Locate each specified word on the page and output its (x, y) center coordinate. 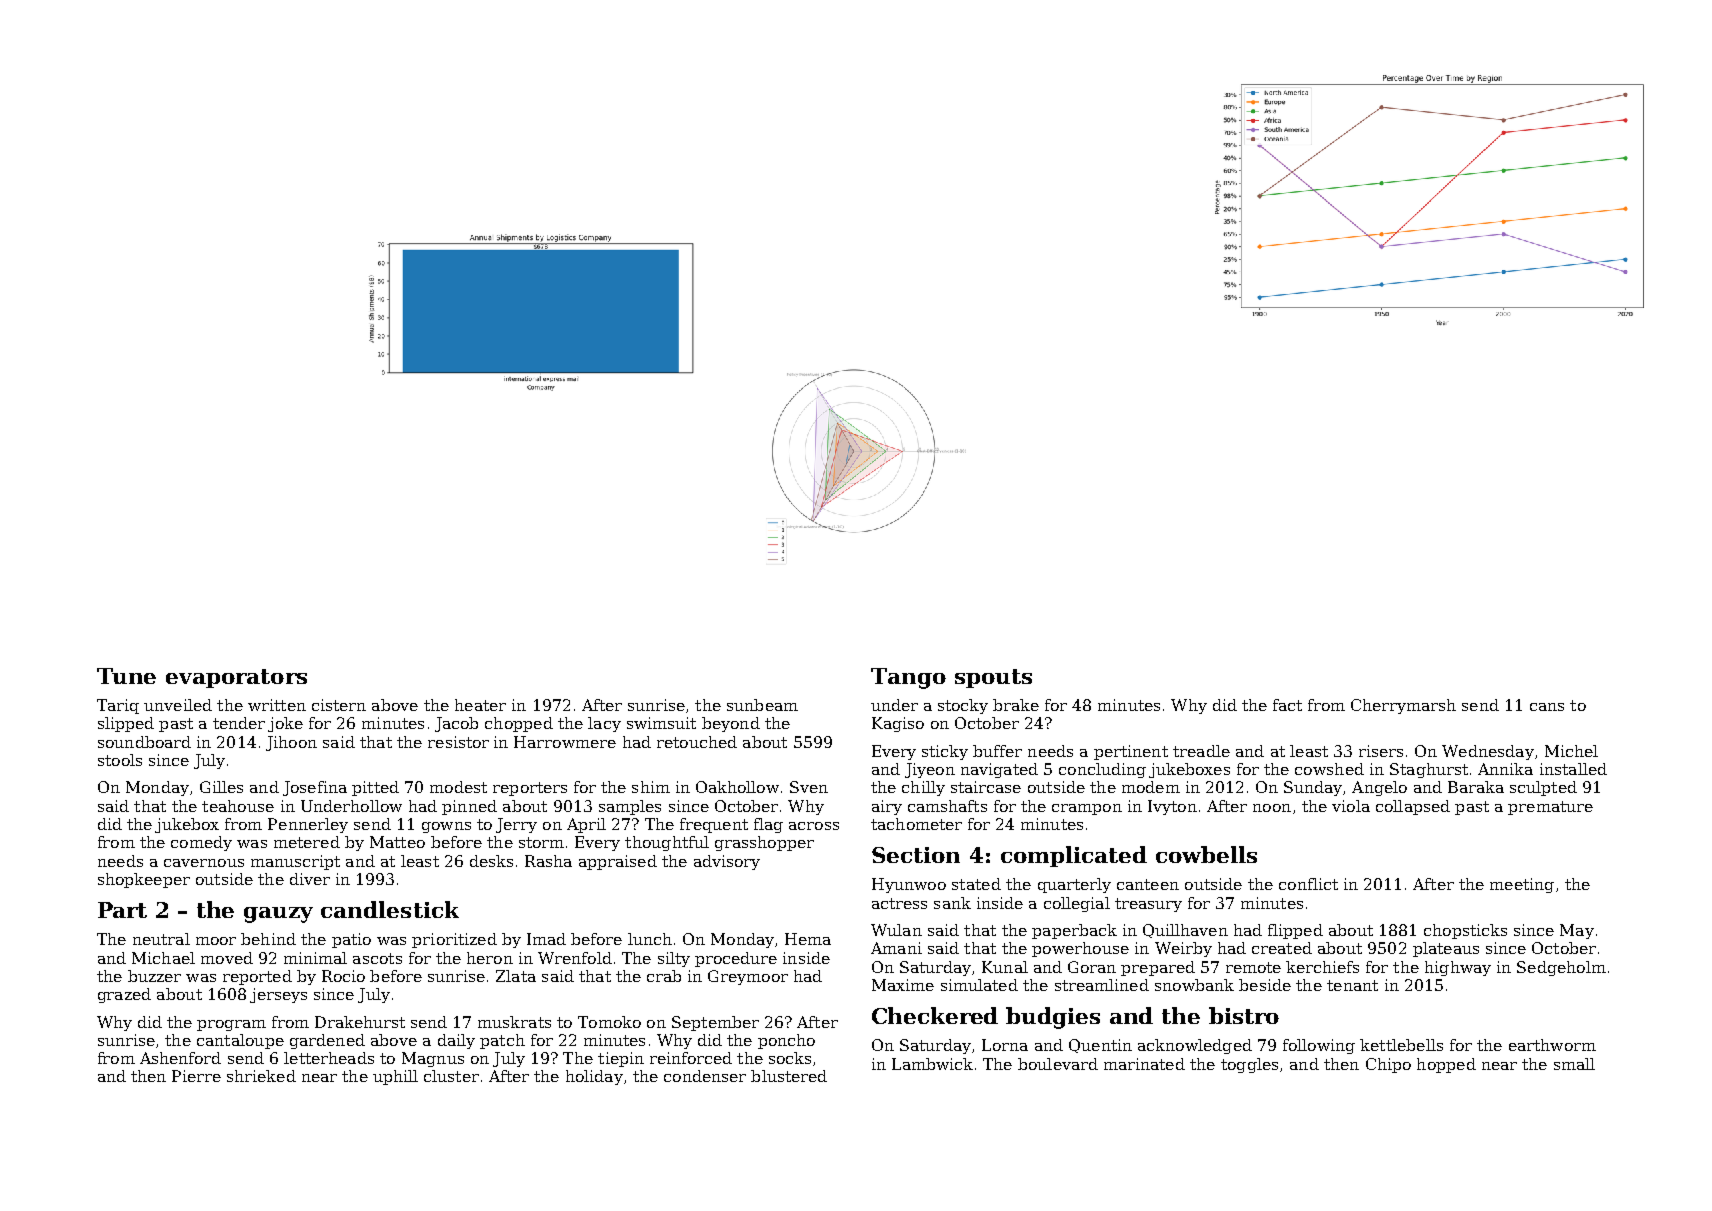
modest (458, 787)
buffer (997, 751)
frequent (714, 825)
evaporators (236, 678)
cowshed (1329, 769)
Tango (908, 678)
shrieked (261, 1076)
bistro (1244, 1015)
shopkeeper (144, 880)
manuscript (295, 862)
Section (916, 855)
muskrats (514, 1022)
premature (1550, 808)
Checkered (935, 1015)
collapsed (1413, 807)
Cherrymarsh (1403, 706)
